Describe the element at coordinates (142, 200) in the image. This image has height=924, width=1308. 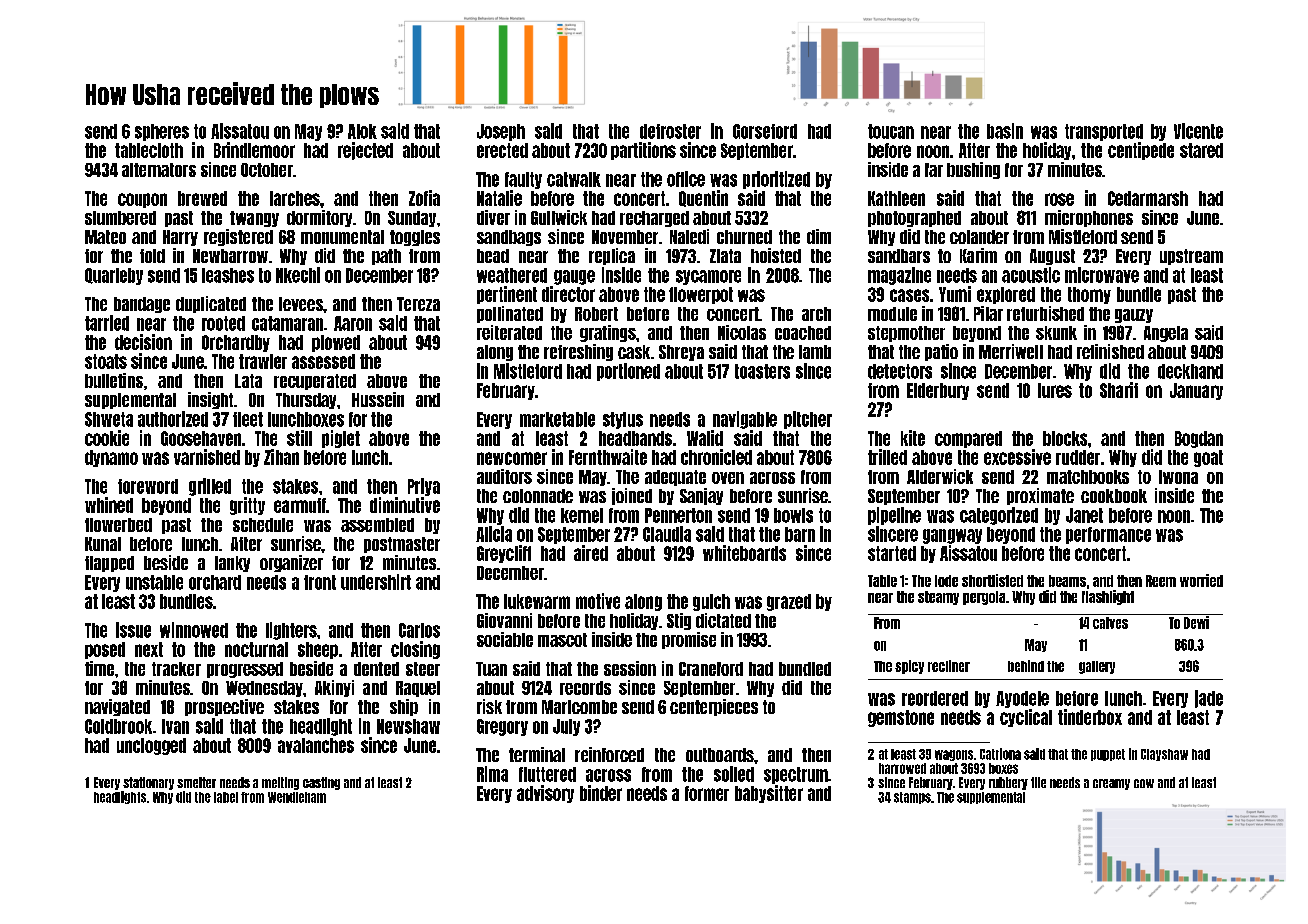
I see `coupon` at that location.
